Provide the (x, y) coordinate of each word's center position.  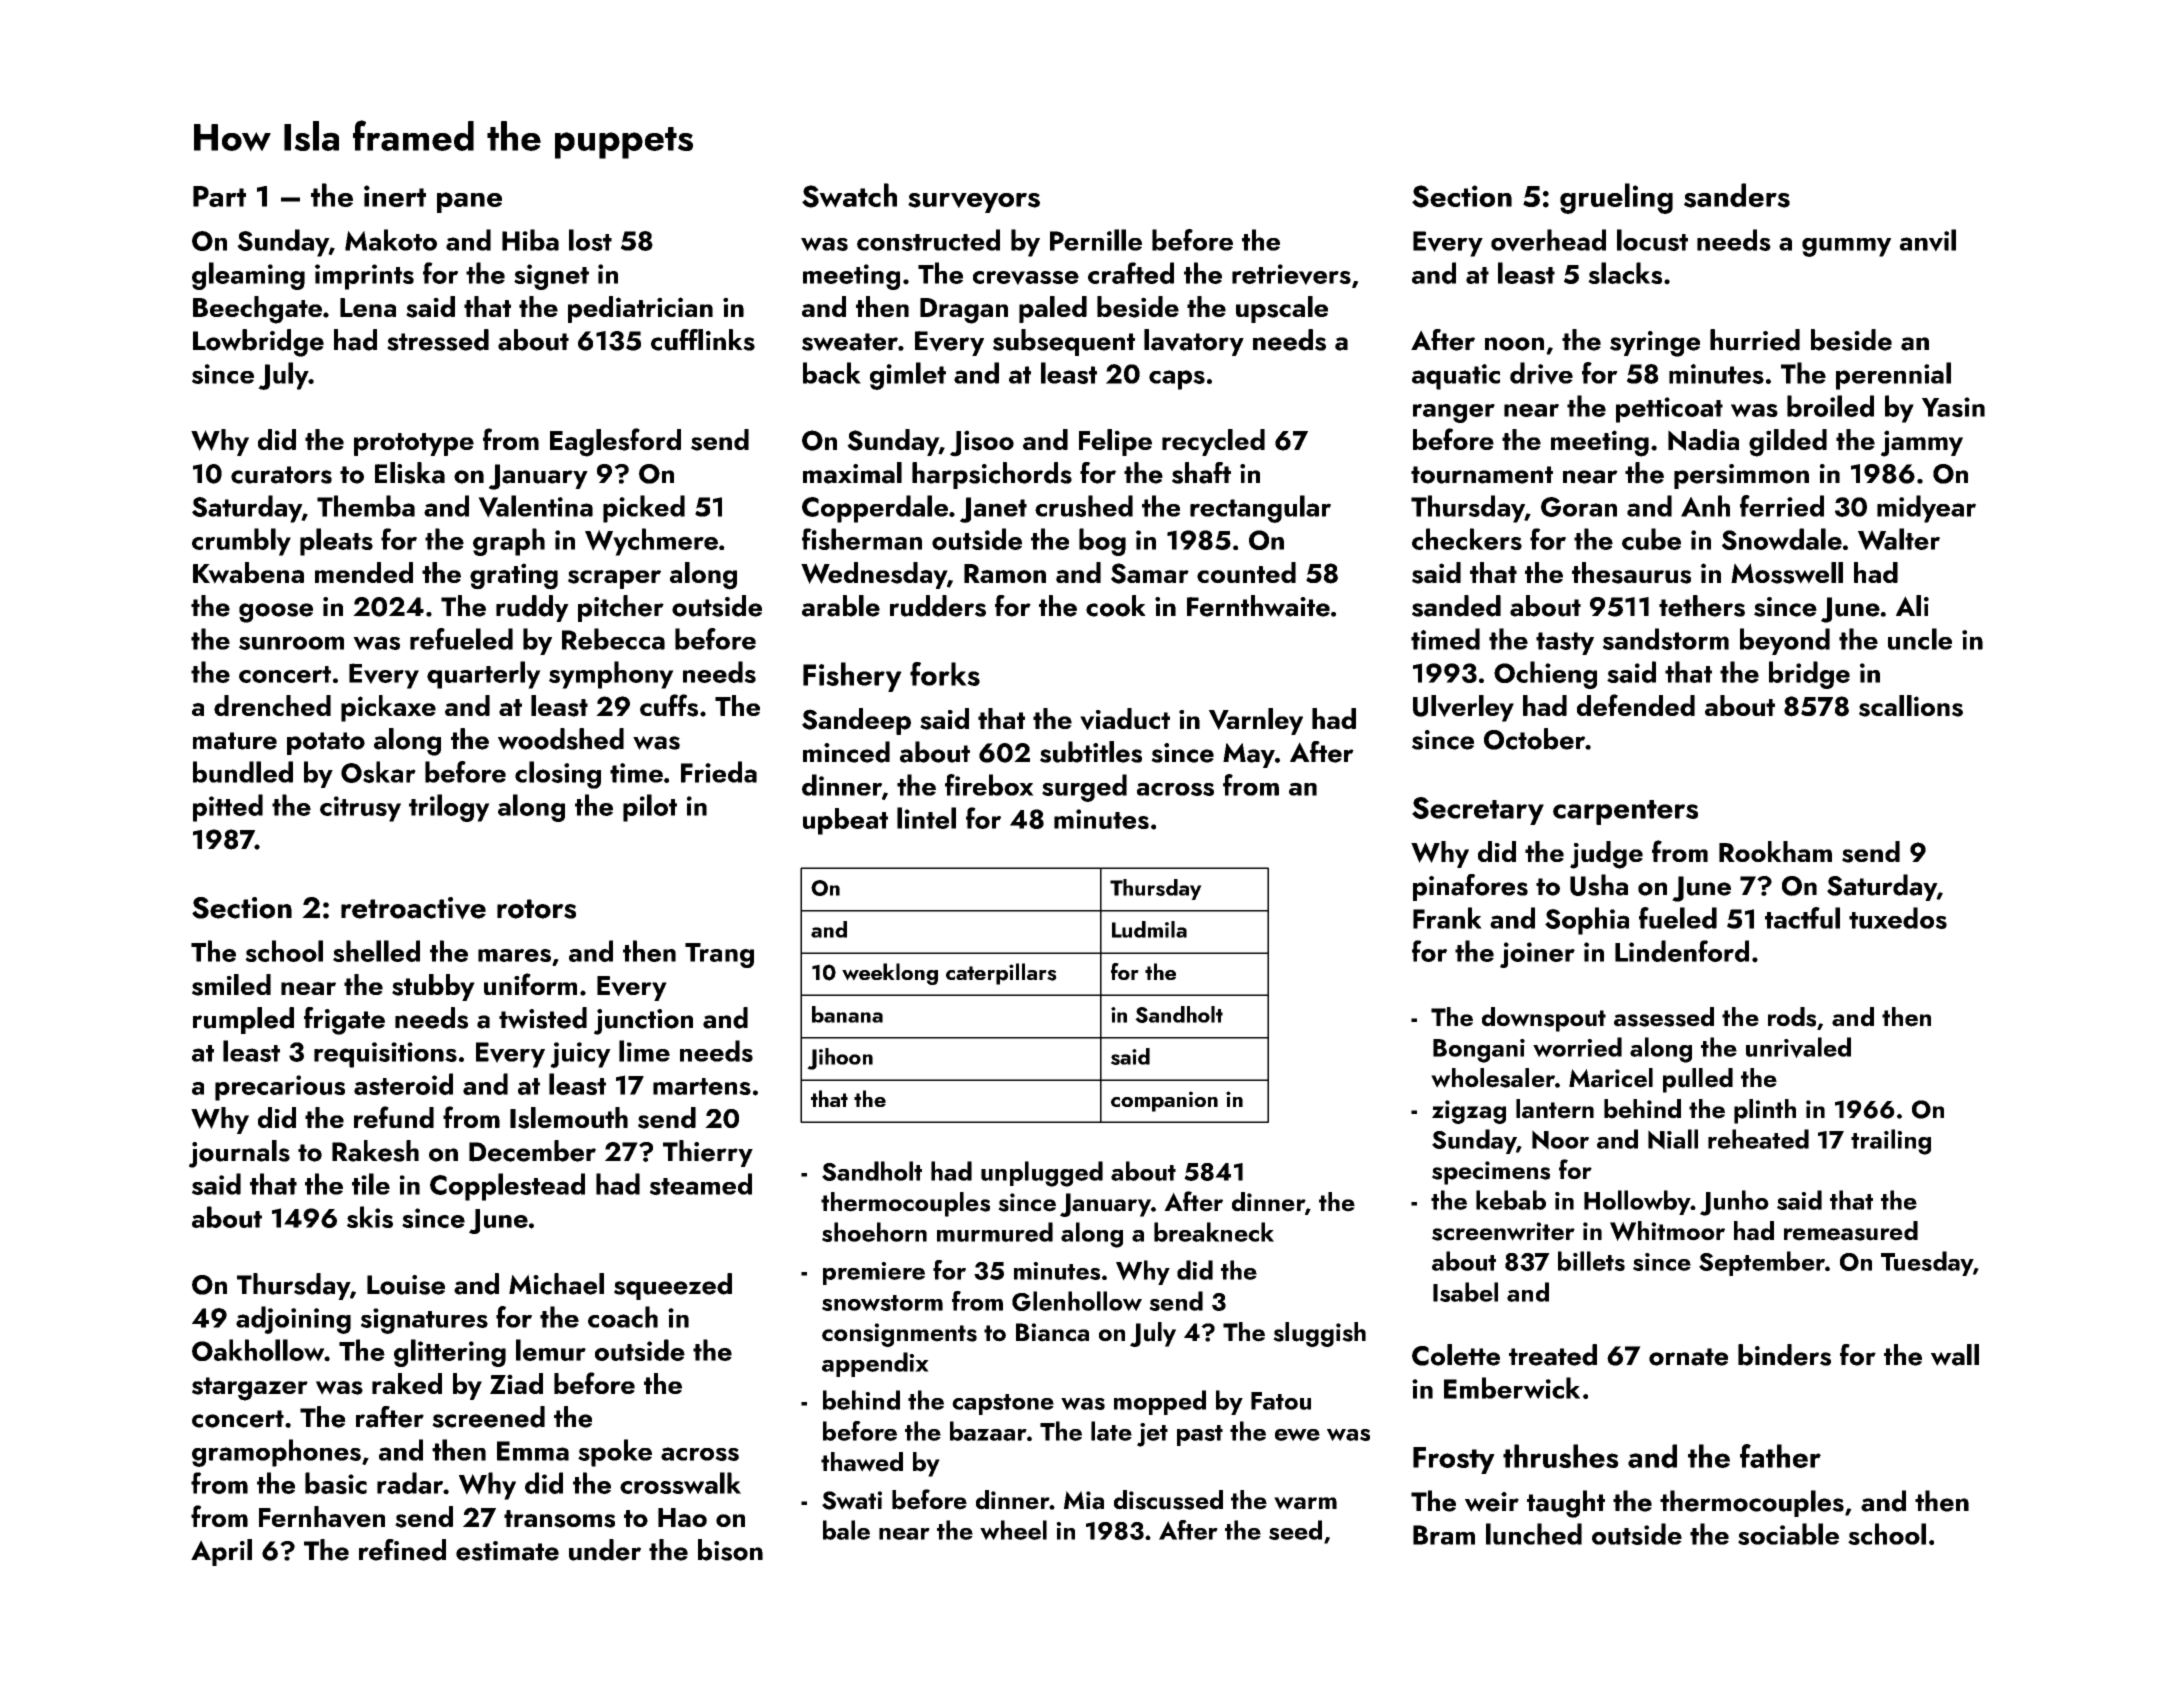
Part (219, 196)
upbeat (845, 821)
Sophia (1587, 921)
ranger (1454, 413)
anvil (1927, 240)
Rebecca (613, 639)
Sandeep (856, 721)
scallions (1911, 706)
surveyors (974, 203)
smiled (231, 985)
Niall (1673, 1139)
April (221, 1552)
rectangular (1260, 509)
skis (370, 1217)
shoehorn (874, 1232)
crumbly (241, 542)
